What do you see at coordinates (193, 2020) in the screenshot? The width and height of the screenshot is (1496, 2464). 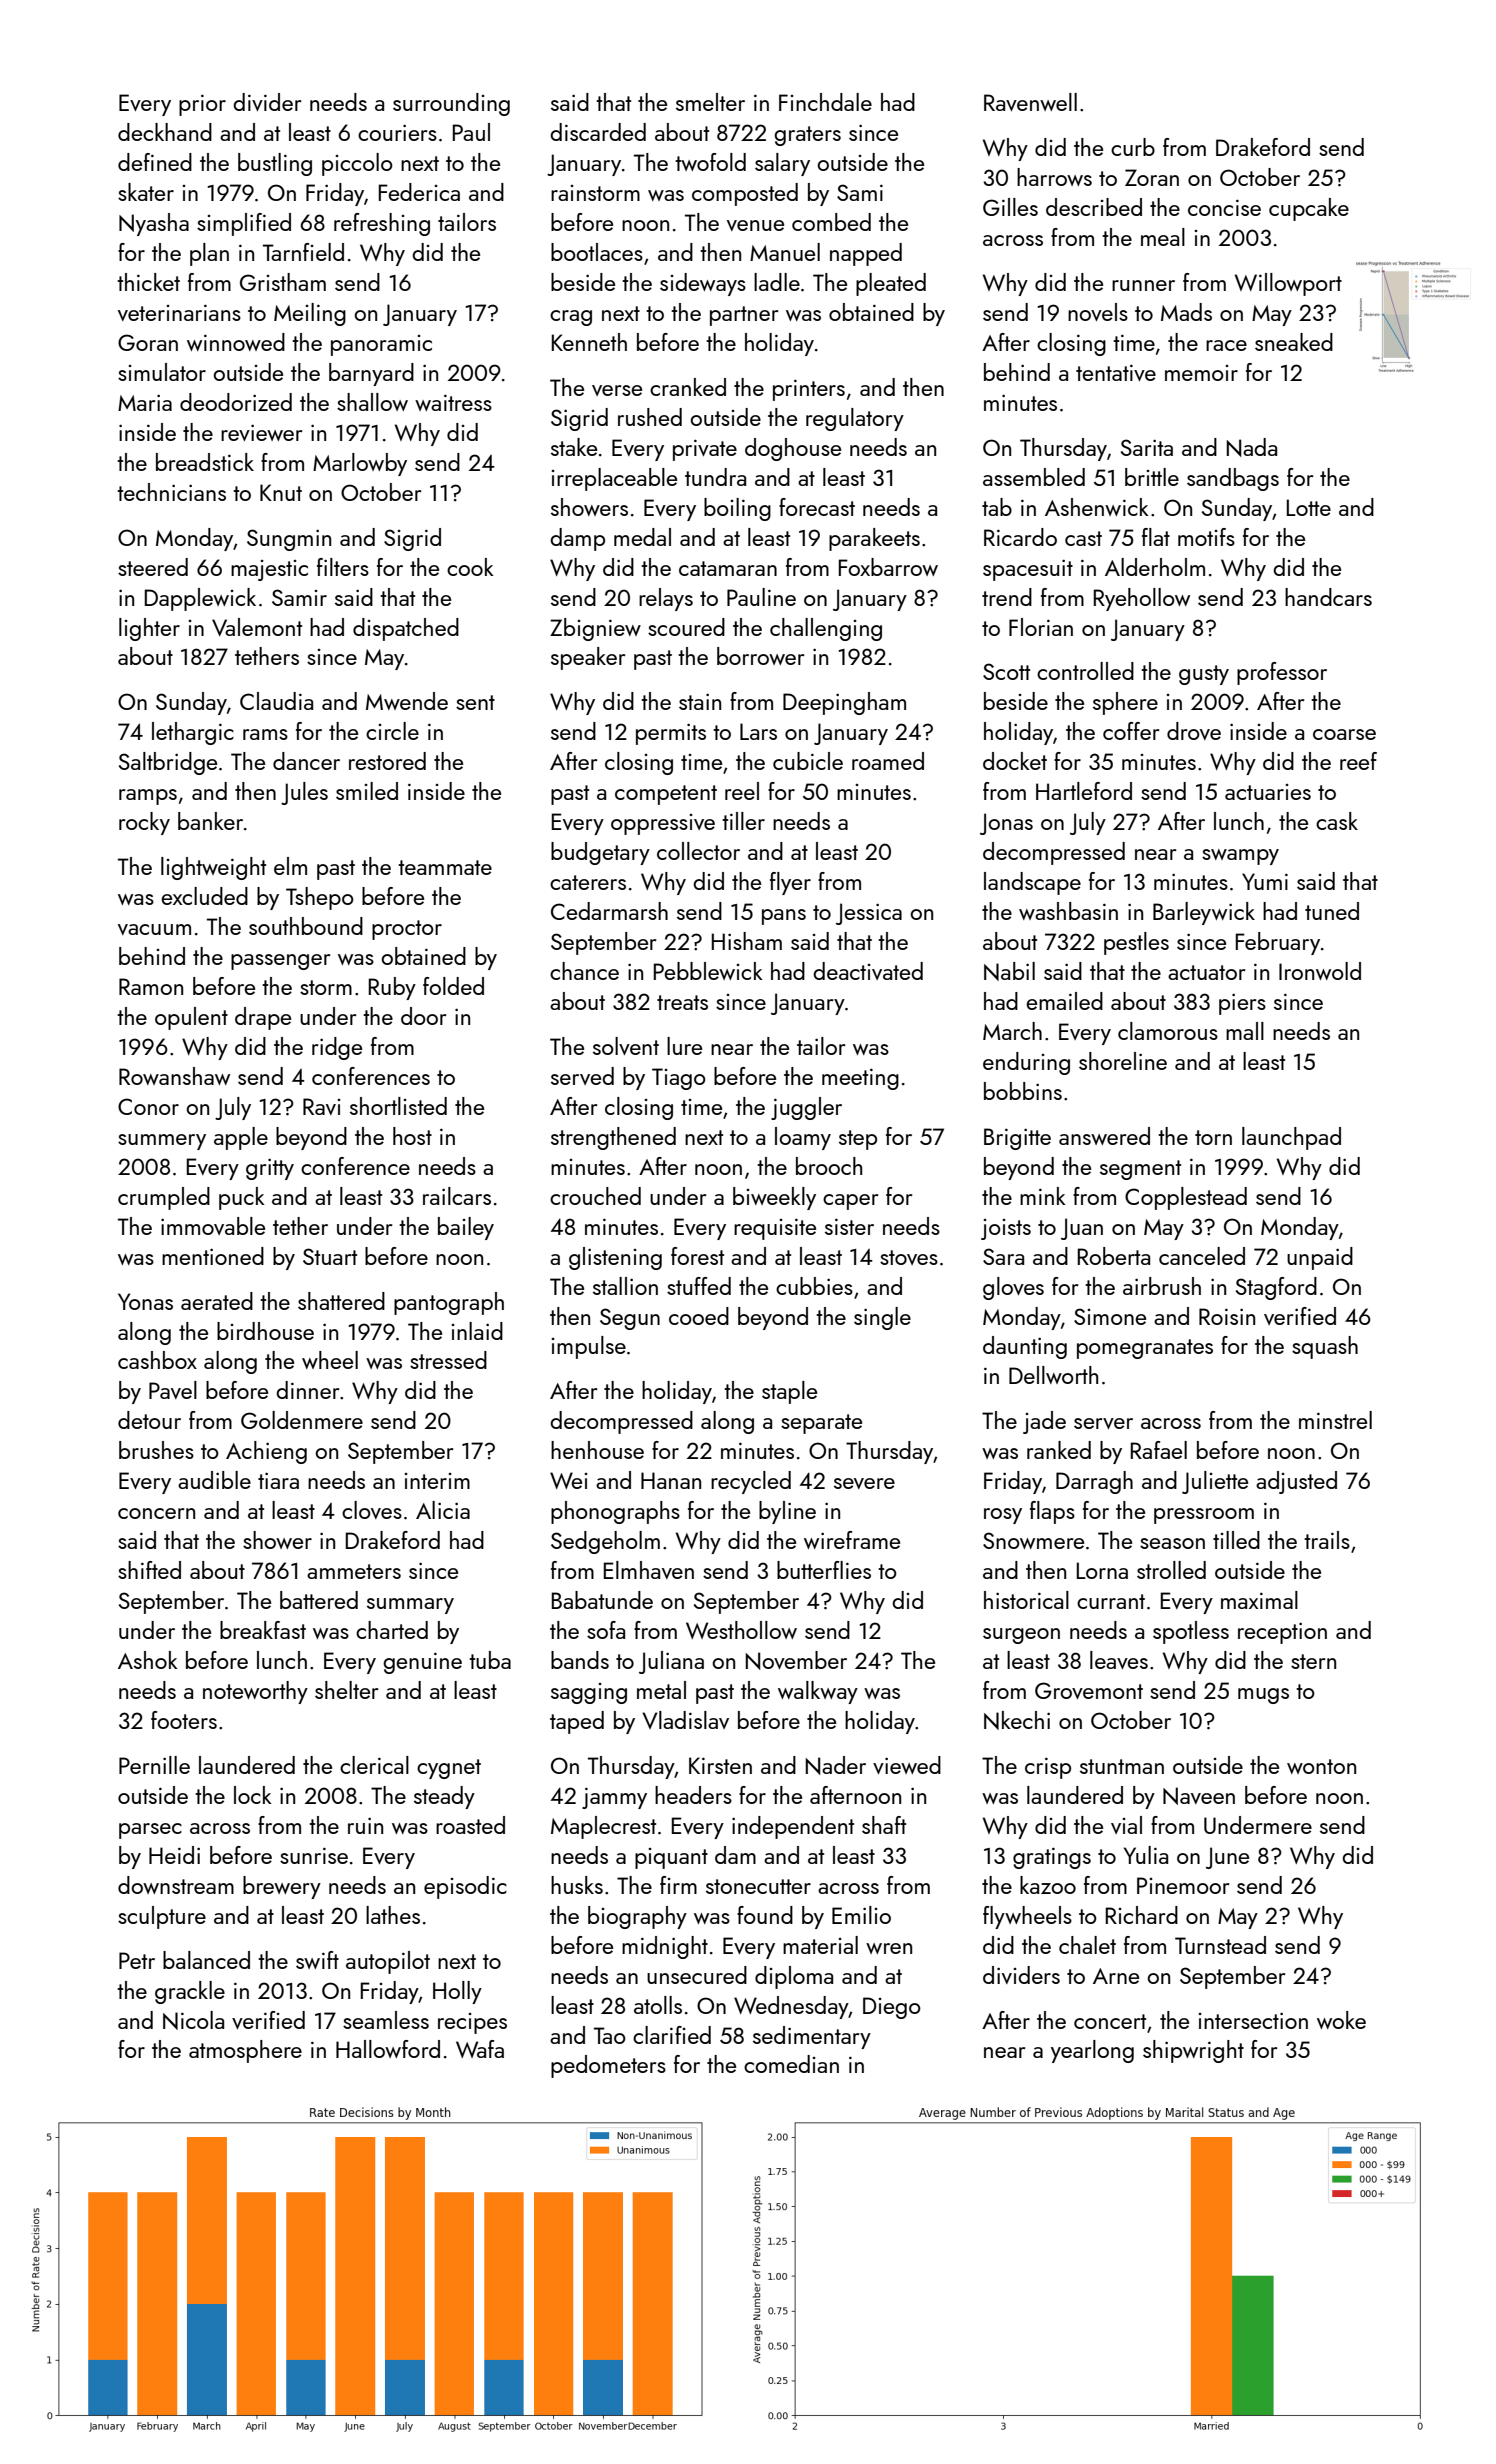 I see `Nicola` at bounding box center [193, 2020].
